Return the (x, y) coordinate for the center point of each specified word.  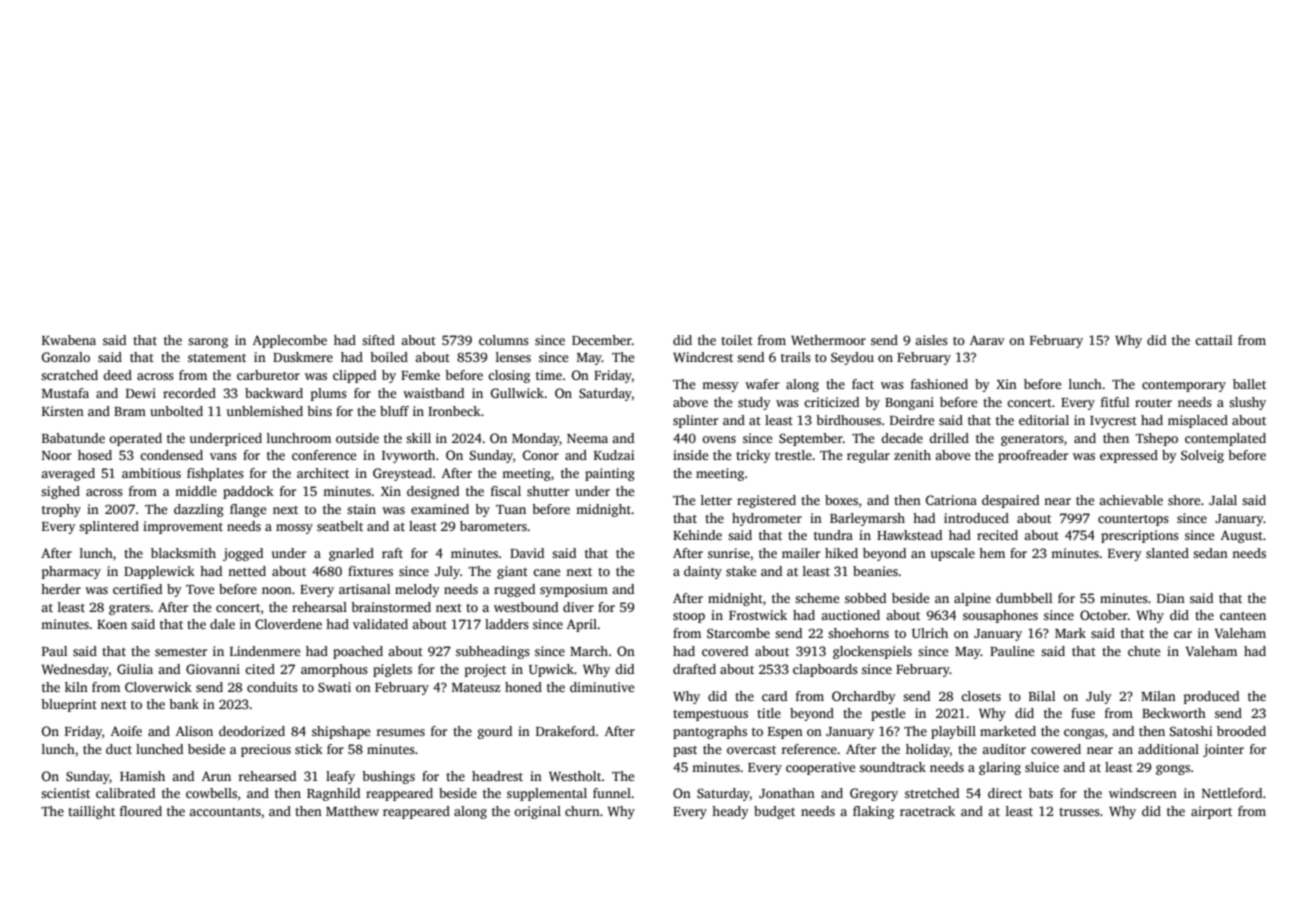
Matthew (352, 811)
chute (1144, 651)
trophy (61, 510)
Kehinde (697, 535)
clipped (354, 376)
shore (1184, 500)
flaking (873, 812)
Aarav (987, 340)
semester (181, 652)
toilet (737, 340)
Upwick (551, 670)
